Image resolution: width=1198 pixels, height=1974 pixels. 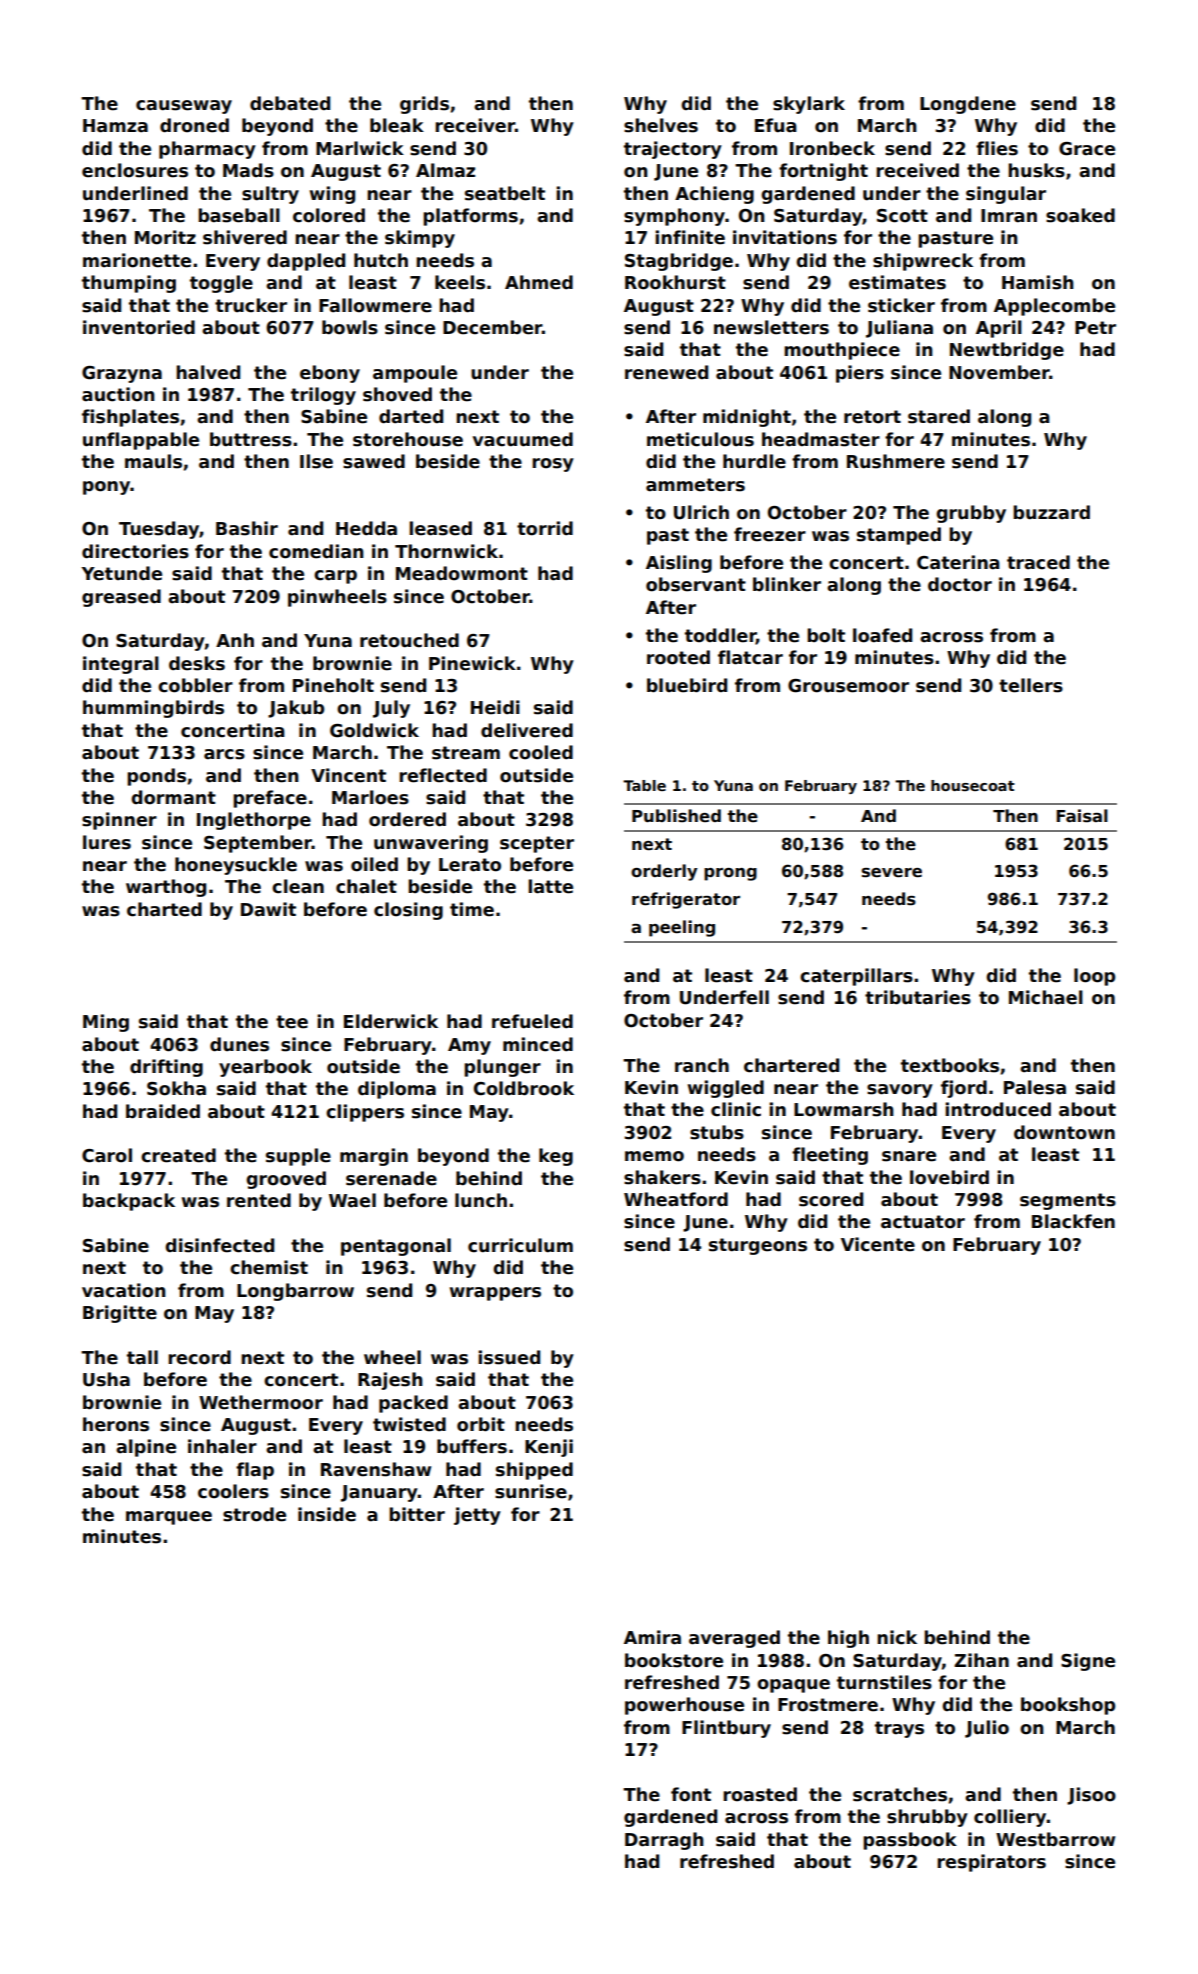 I want to click on storehouse, so click(x=408, y=439).
